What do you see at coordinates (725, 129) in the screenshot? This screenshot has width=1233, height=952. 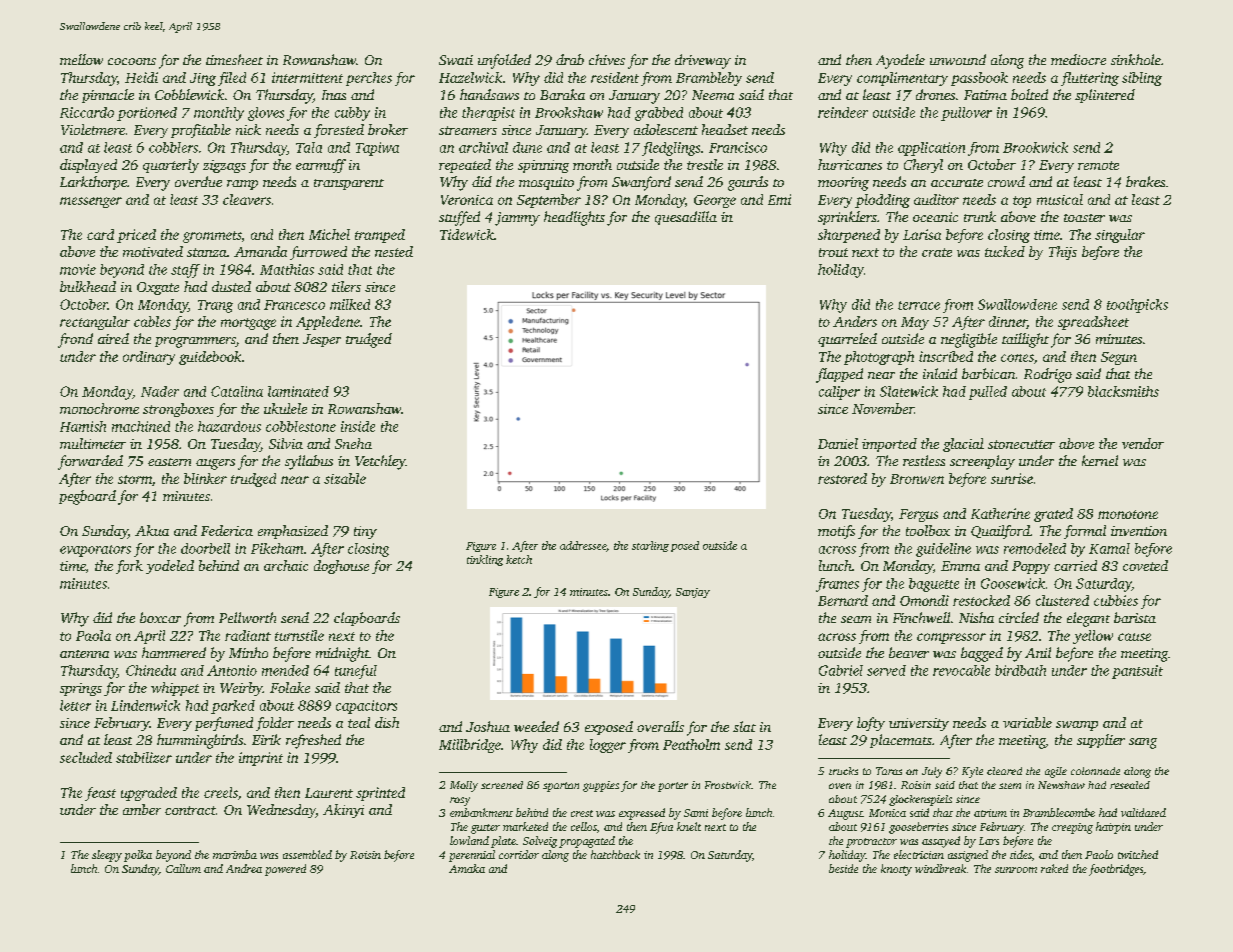 I see `headset` at bounding box center [725, 129].
